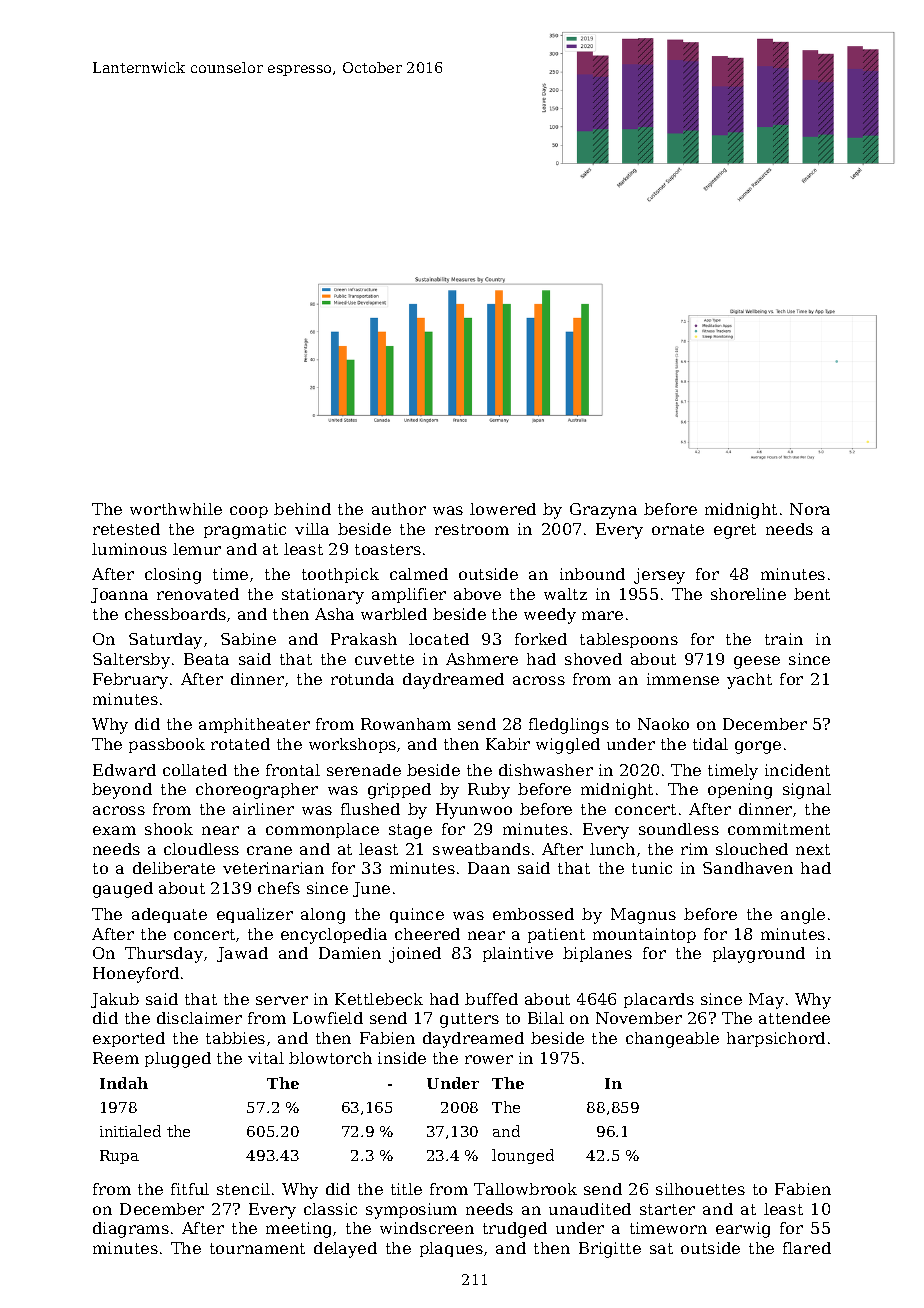  I want to click on lowered, so click(503, 509).
